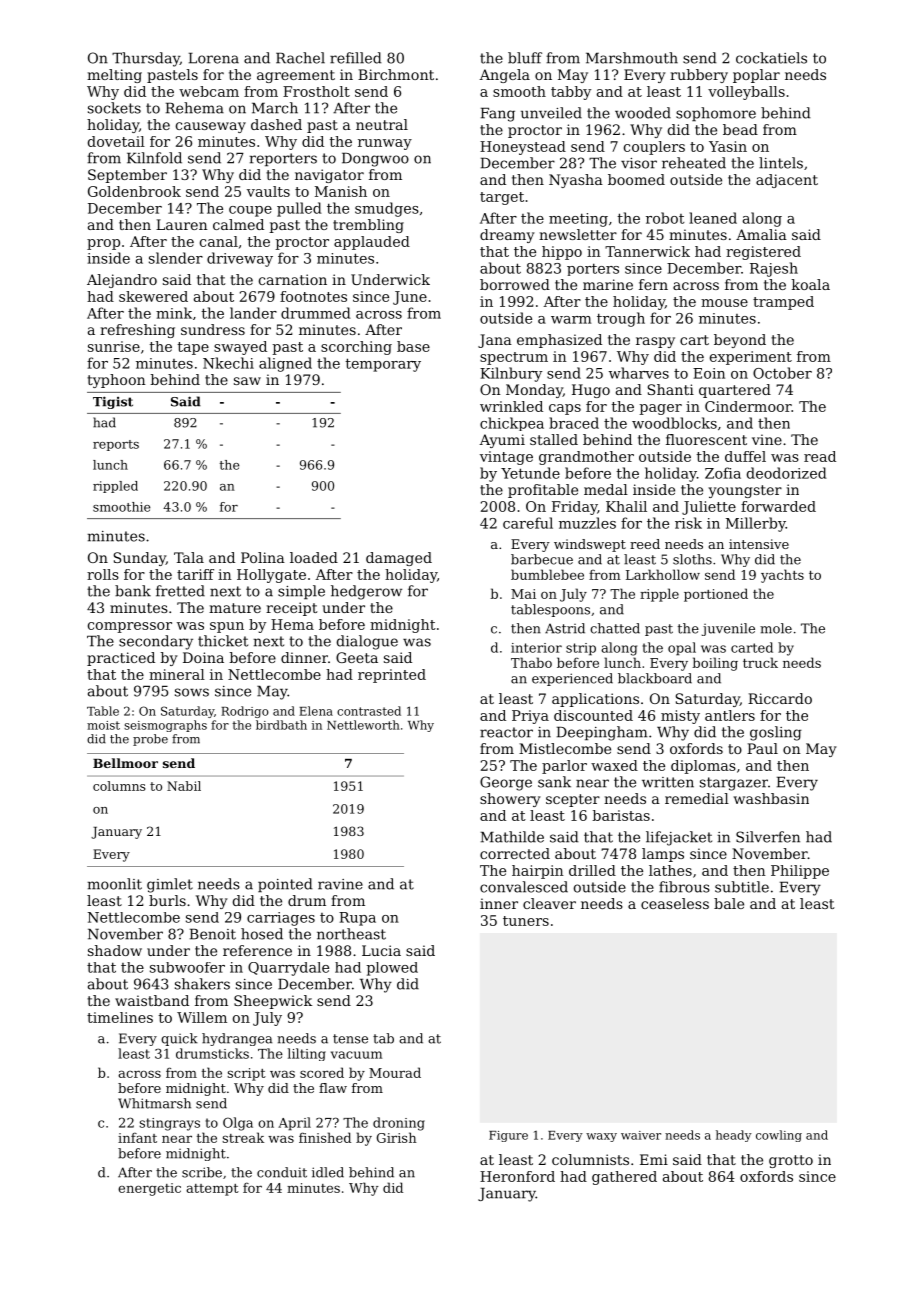 The height and width of the page is (1308, 924). I want to click on Heronford, so click(517, 1176).
